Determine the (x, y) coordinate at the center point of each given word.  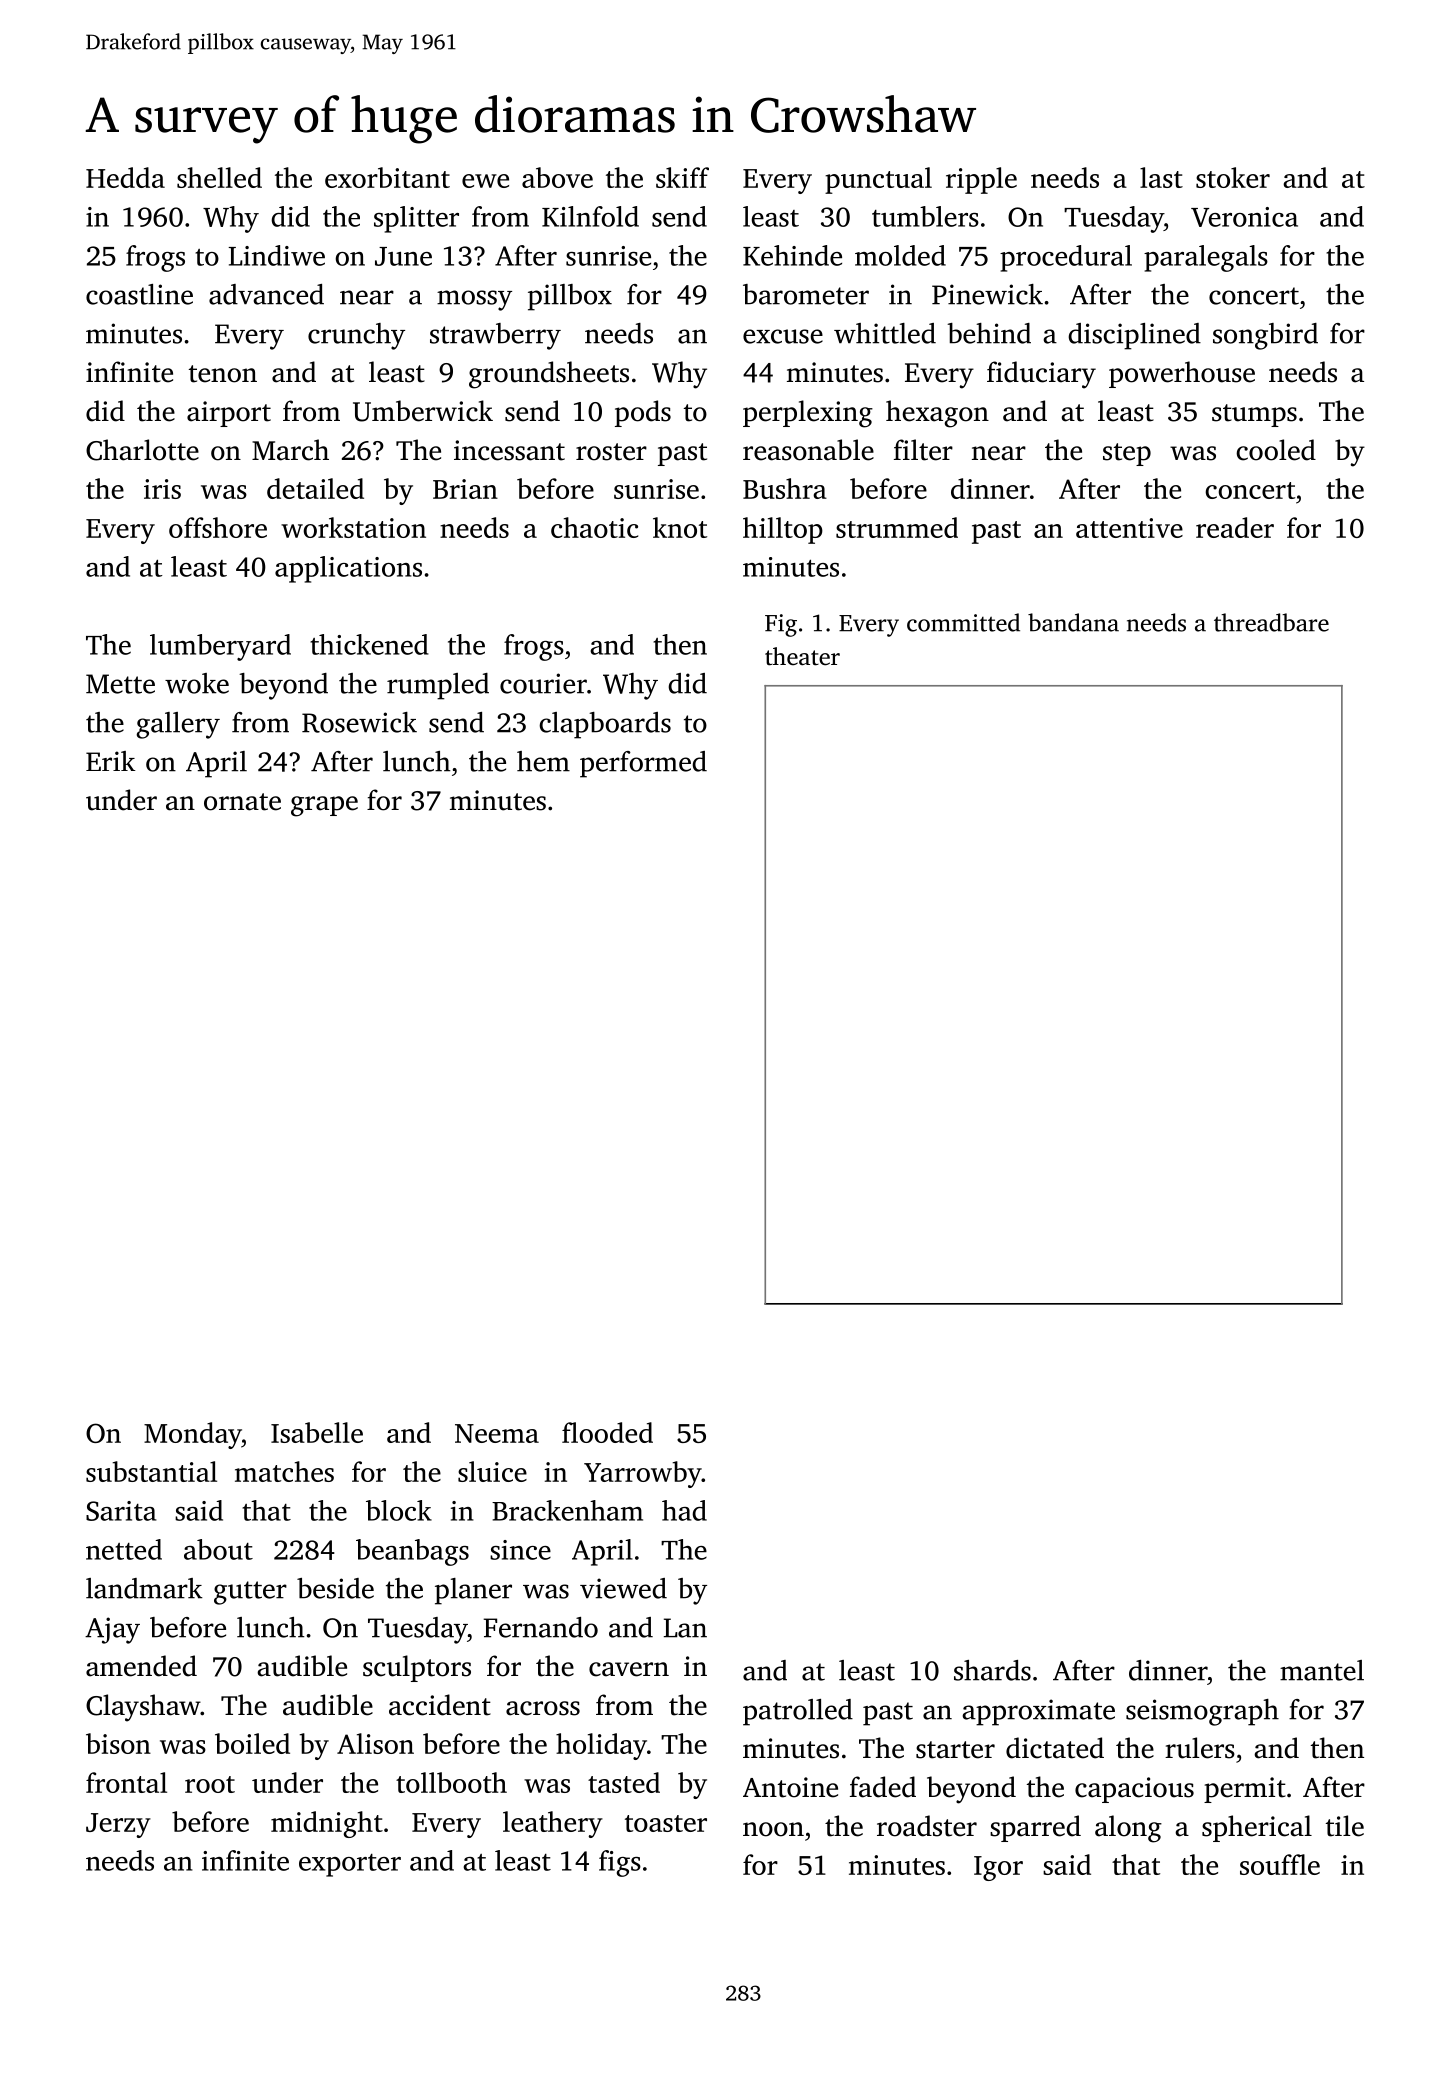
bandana (1073, 622)
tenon (223, 374)
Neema (497, 1433)
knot (680, 527)
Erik (111, 761)
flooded (607, 1432)
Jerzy (118, 1825)
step (1127, 454)
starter (955, 1750)
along (1128, 1829)
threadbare (1271, 622)
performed (643, 764)
